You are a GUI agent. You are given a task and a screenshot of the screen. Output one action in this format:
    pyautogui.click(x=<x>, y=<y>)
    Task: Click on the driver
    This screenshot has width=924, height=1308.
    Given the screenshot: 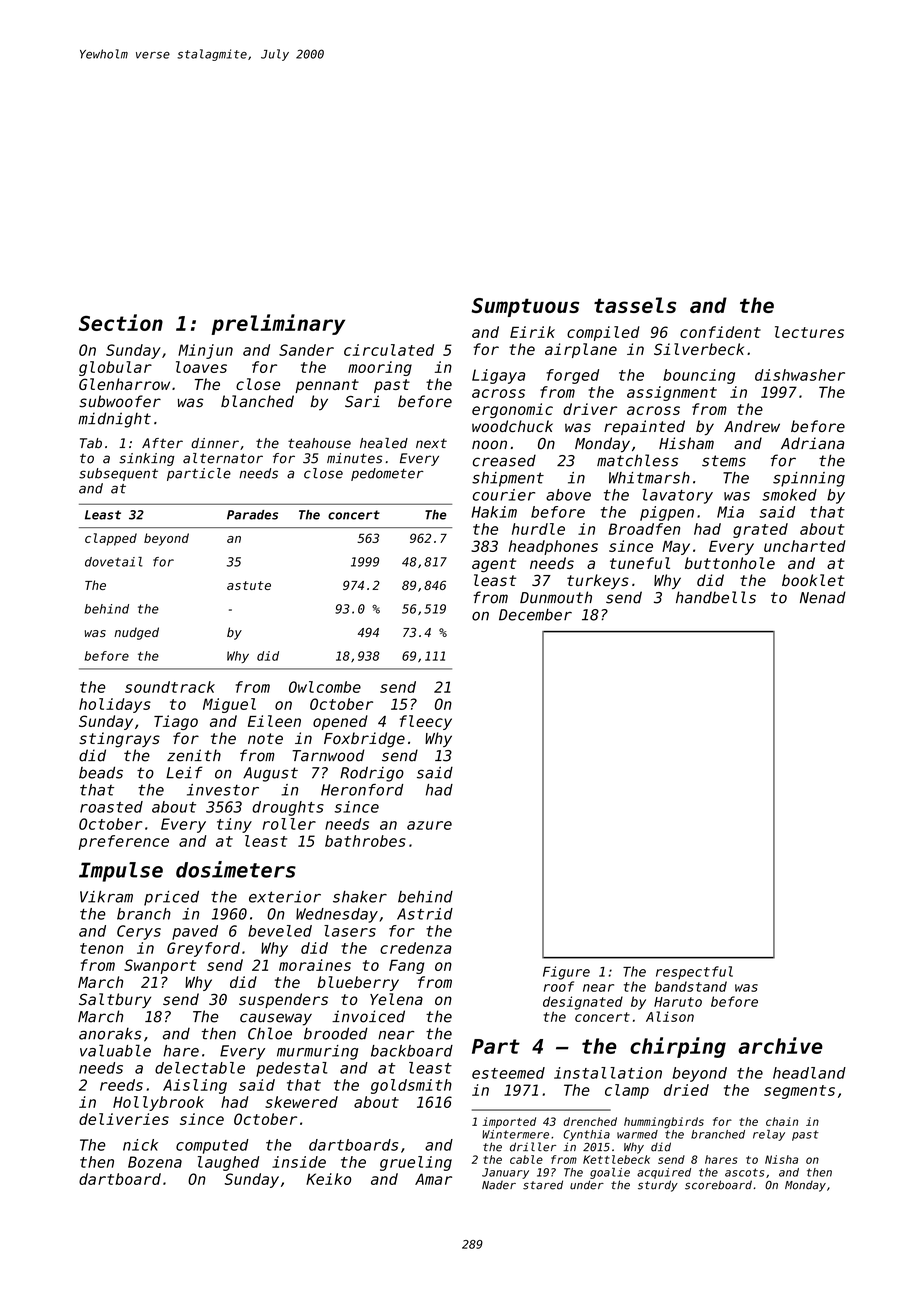 What is the action you would take?
    pyautogui.click(x=590, y=409)
